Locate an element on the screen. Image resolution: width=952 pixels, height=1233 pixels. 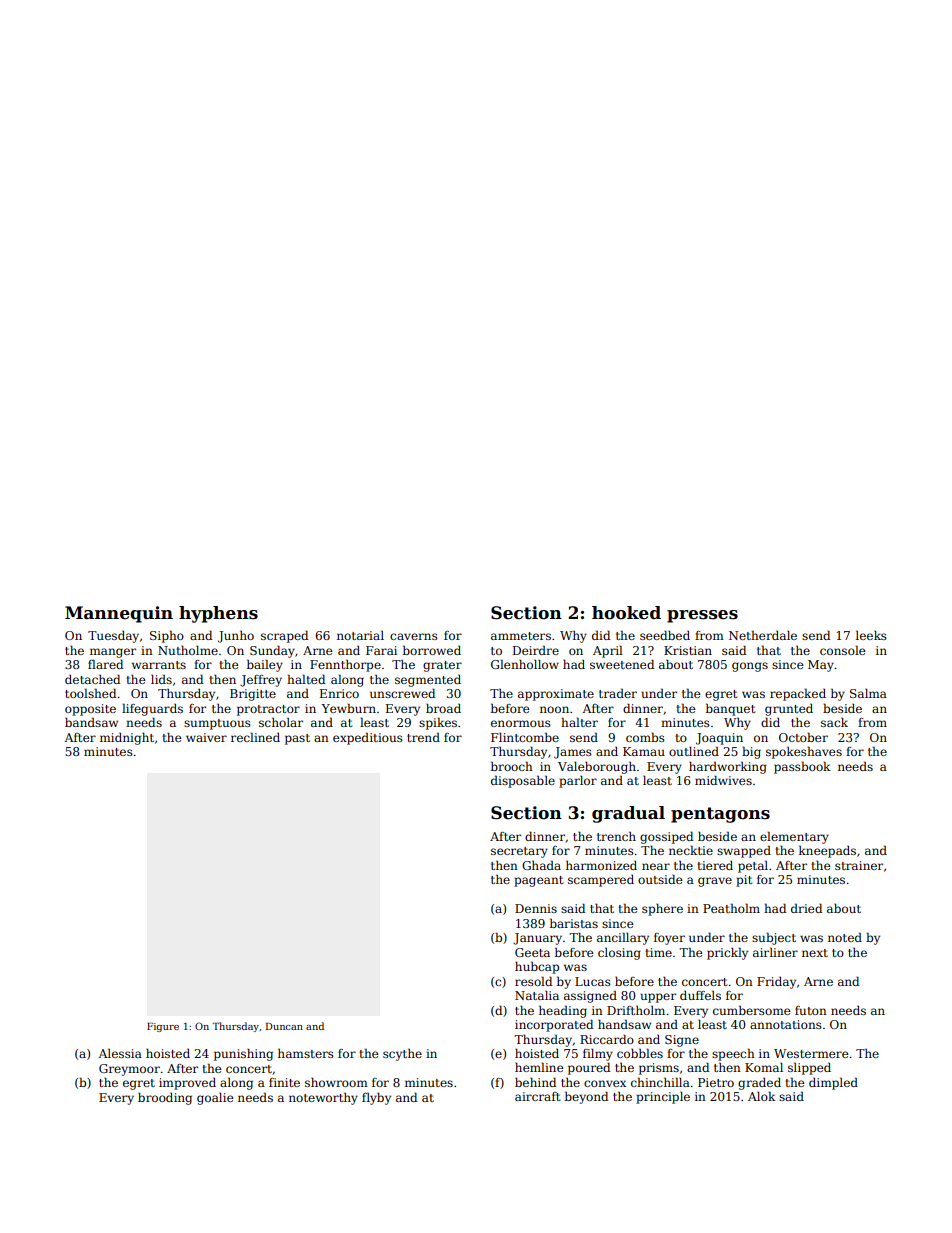
Ghada is located at coordinates (541, 865).
